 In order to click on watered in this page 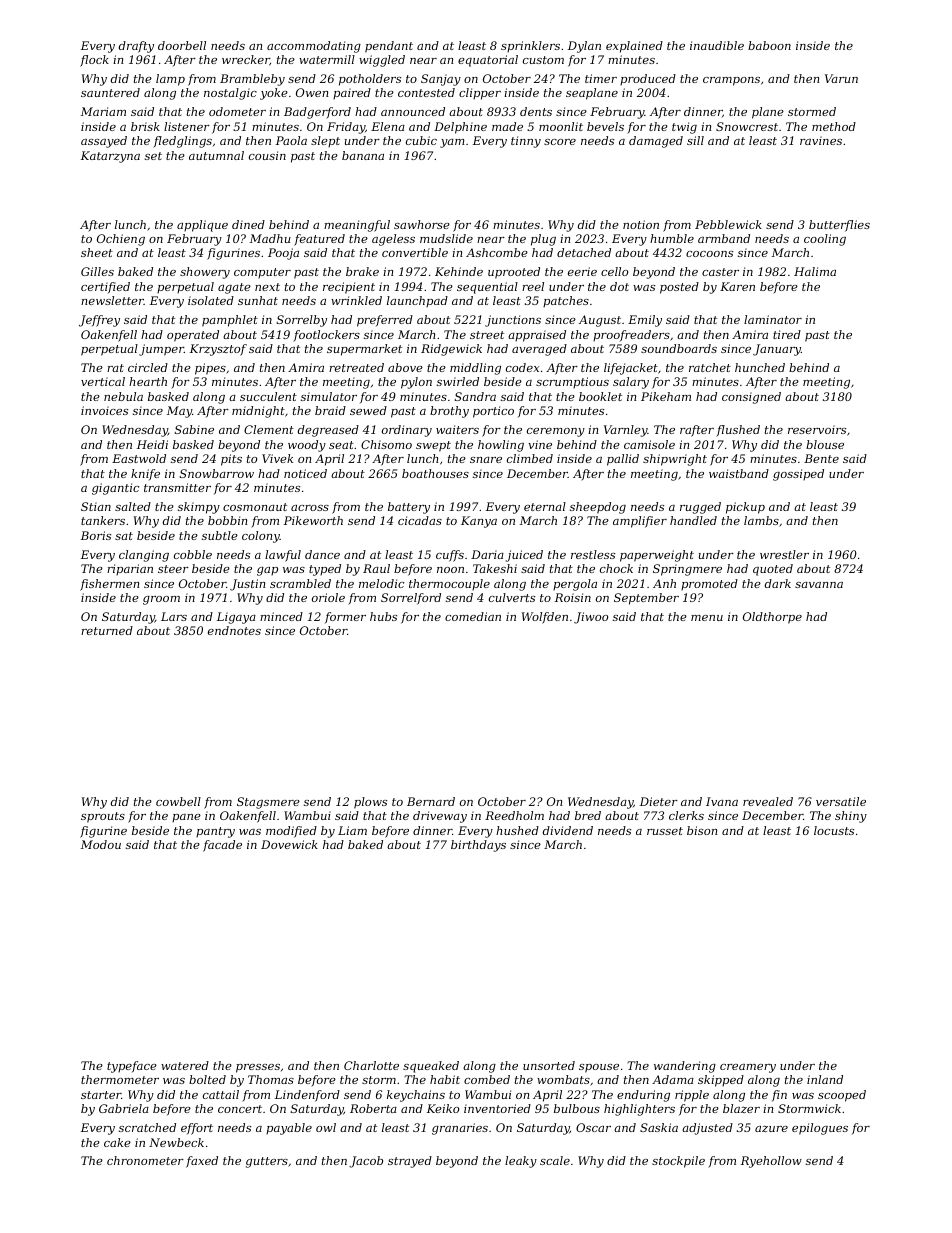, I will do `click(185, 1065)`.
